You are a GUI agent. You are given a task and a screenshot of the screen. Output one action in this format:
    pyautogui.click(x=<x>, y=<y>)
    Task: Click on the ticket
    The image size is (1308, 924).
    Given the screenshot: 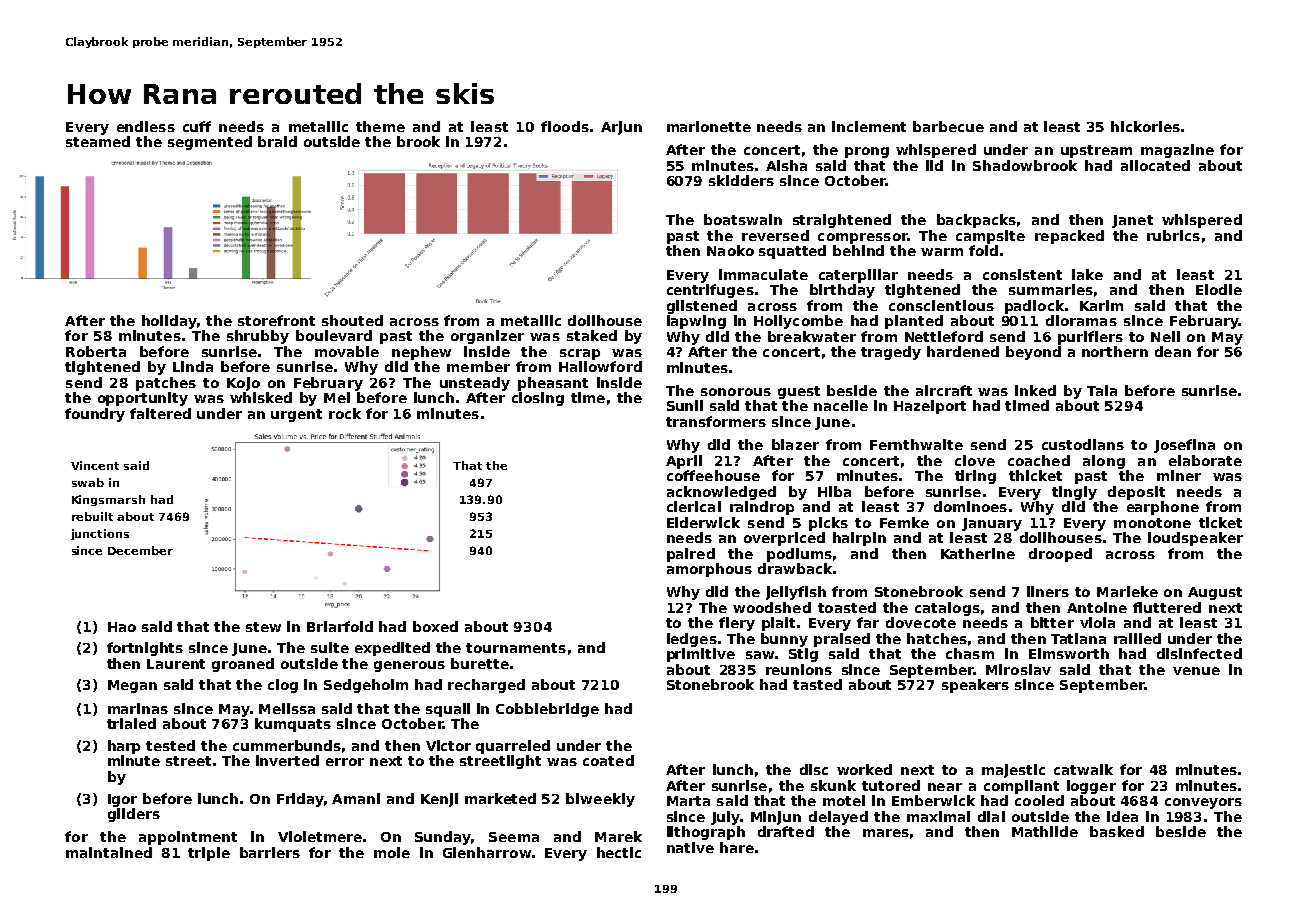 What is the action you would take?
    pyautogui.click(x=1220, y=522)
